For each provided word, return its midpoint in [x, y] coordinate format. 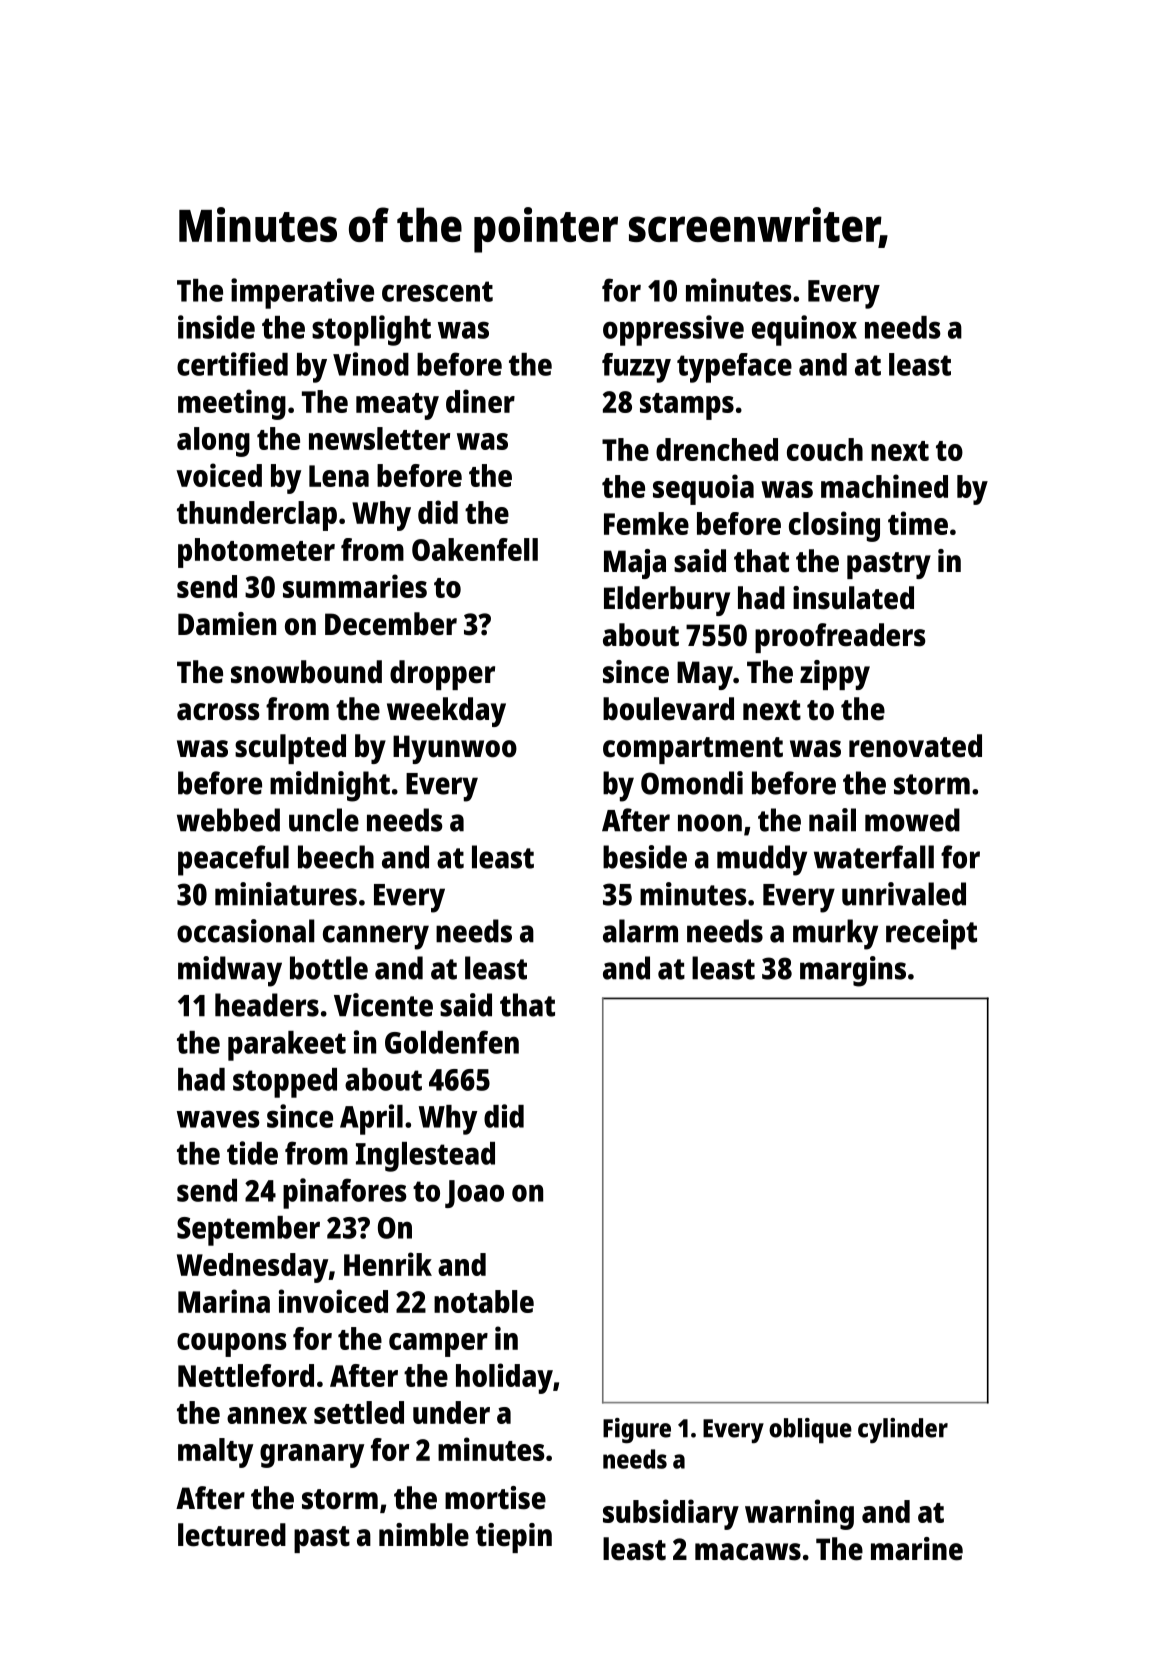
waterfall [874, 857]
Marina [224, 1301]
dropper [442, 675]
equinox [804, 330]
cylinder [903, 1430]
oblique [810, 1431]
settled [359, 1412]
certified [232, 364]
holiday [504, 1378]
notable [484, 1301]
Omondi [692, 783]
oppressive [673, 330]
